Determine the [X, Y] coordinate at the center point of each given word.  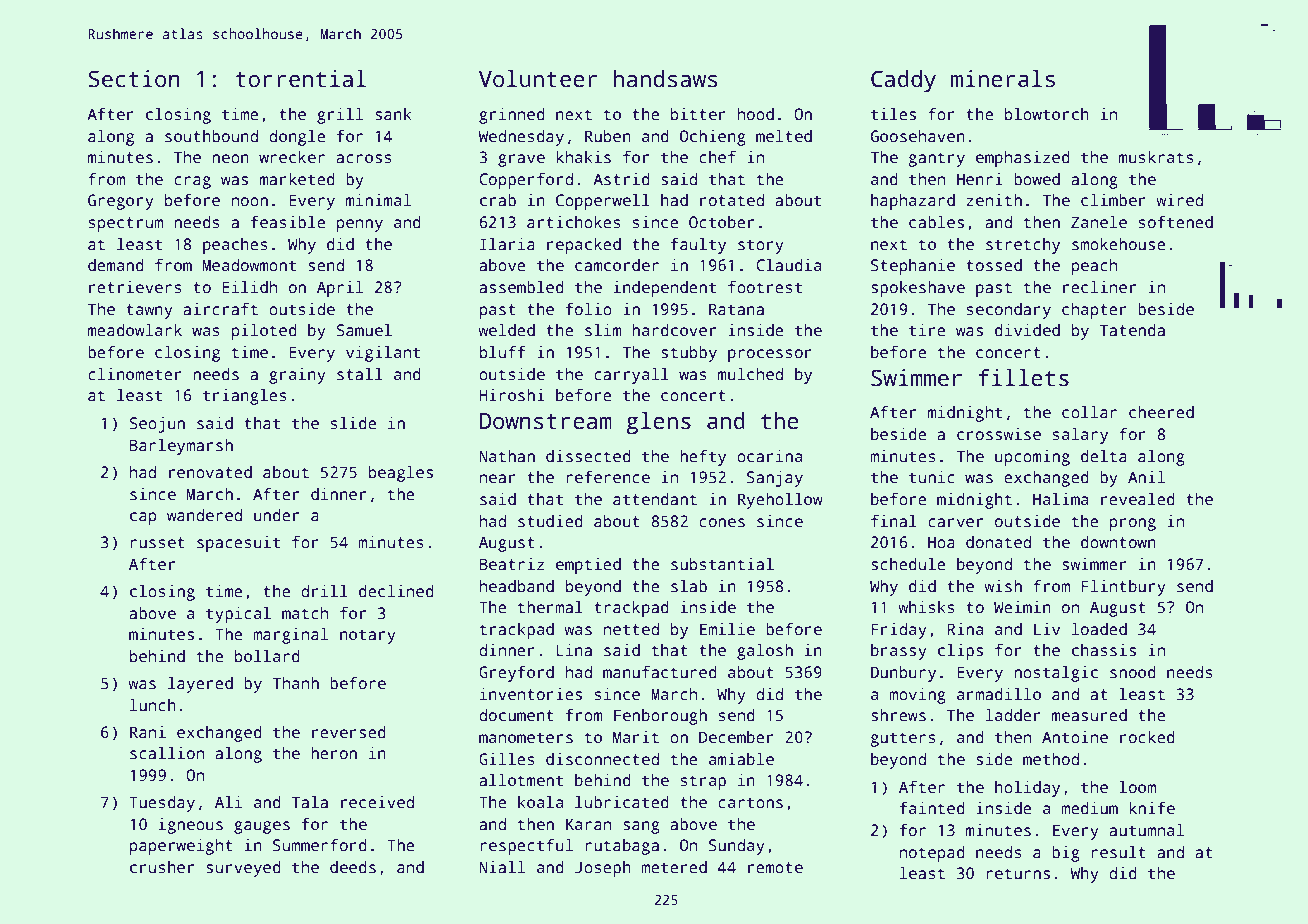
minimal [378, 200]
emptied [588, 566]
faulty [698, 246]
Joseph [603, 869]
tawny [149, 311]
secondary [1009, 311]
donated [998, 542]
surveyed [243, 869]
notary [368, 636]
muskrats [1156, 157]
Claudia [788, 265]
